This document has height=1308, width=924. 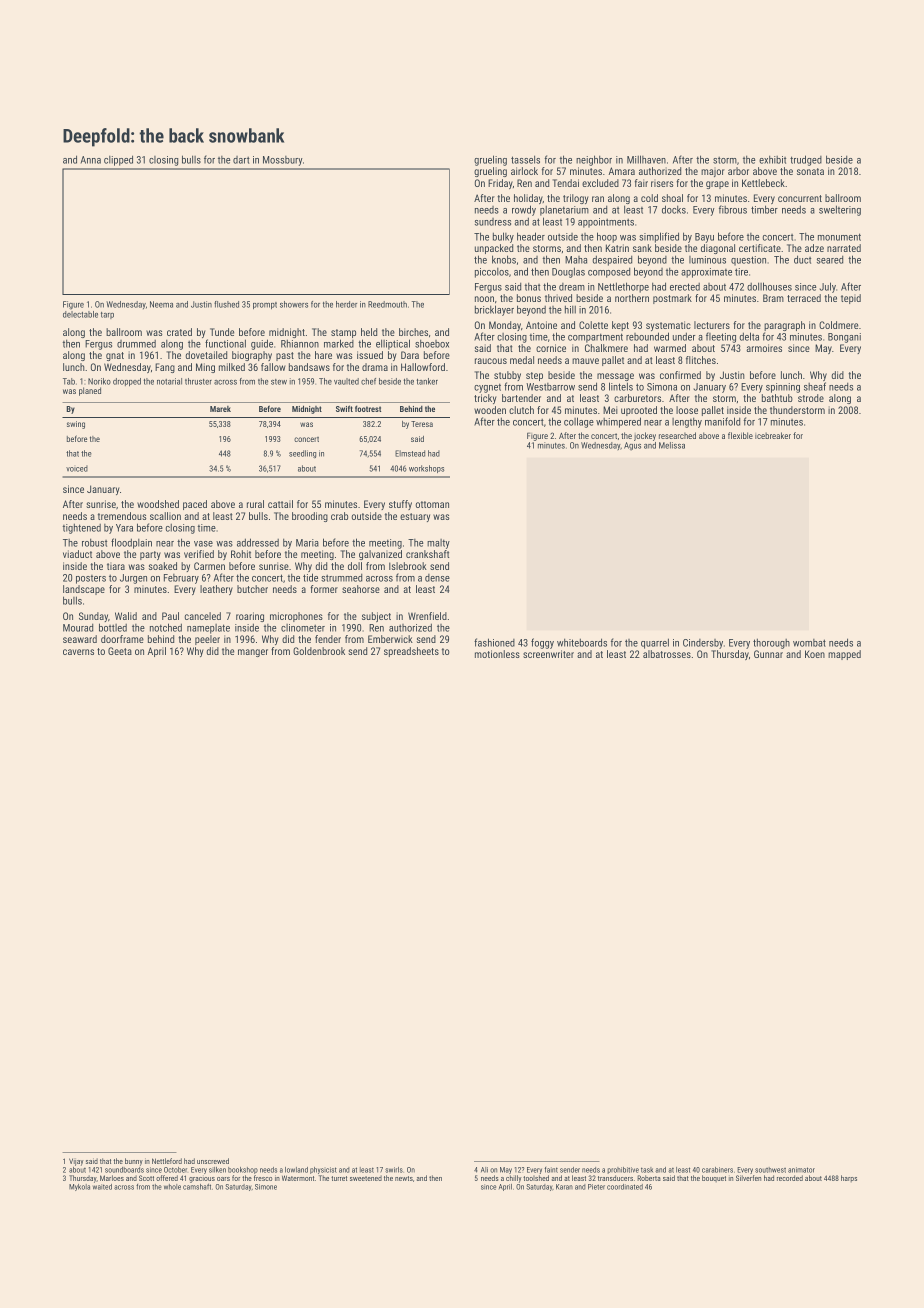 I want to click on tepid, so click(x=851, y=299).
